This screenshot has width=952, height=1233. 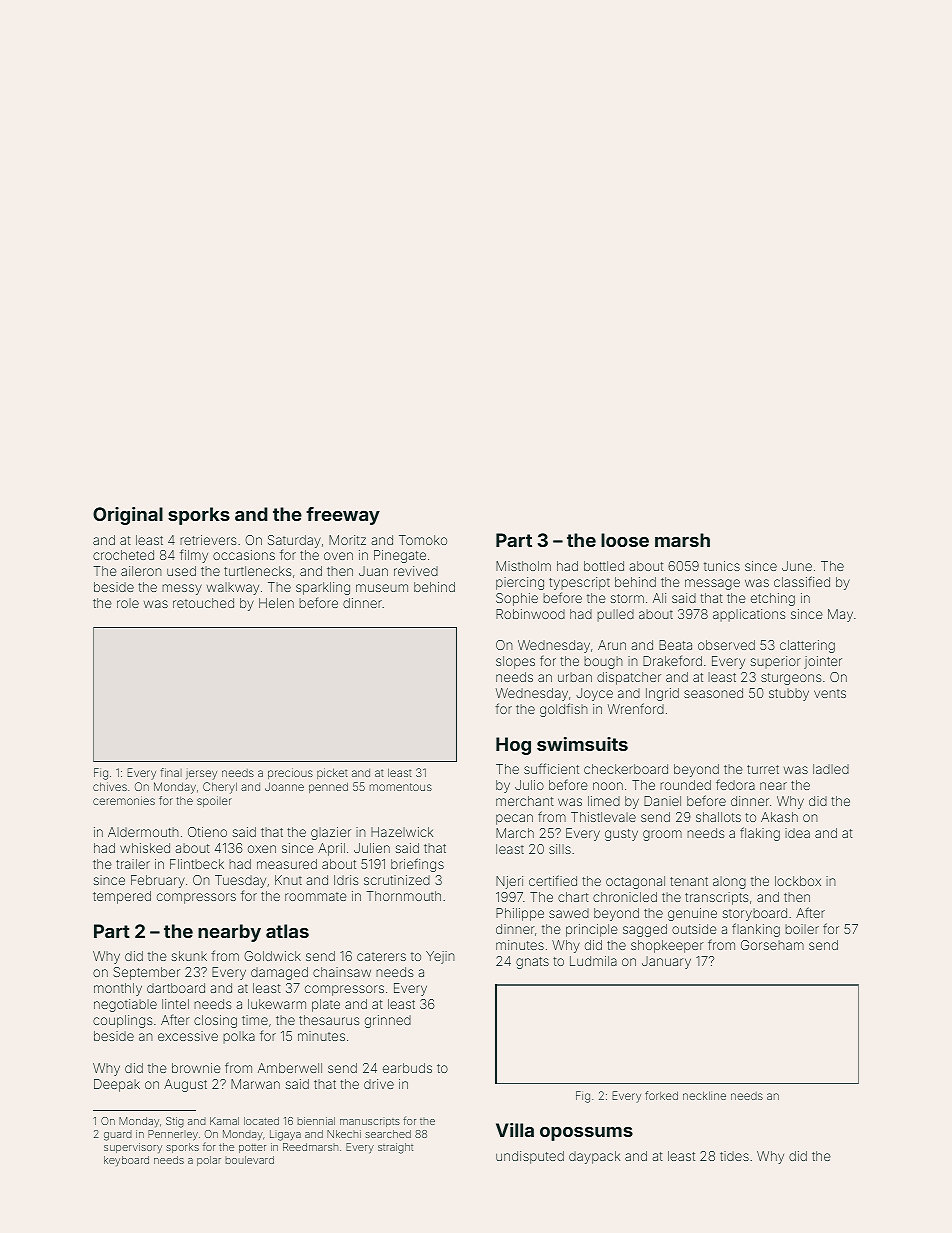 I want to click on Original, so click(x=128, y=516).
